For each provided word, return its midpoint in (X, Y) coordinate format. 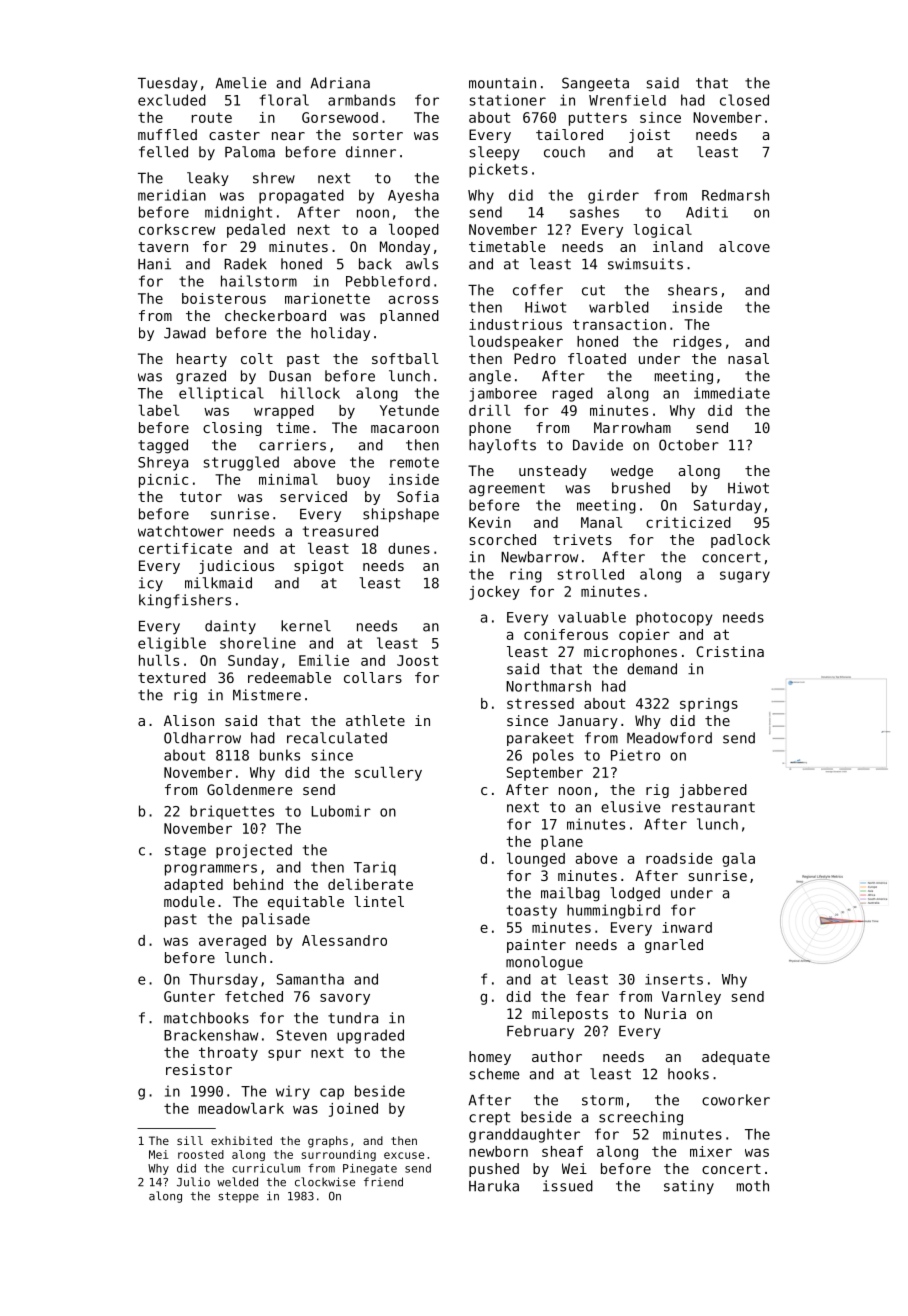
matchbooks (206, 1018)
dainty (230, 627)
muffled (167, 134)
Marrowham (632, 427)
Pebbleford (388, 281)
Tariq (375, 868)
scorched (503, 539)
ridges (698, 343)
